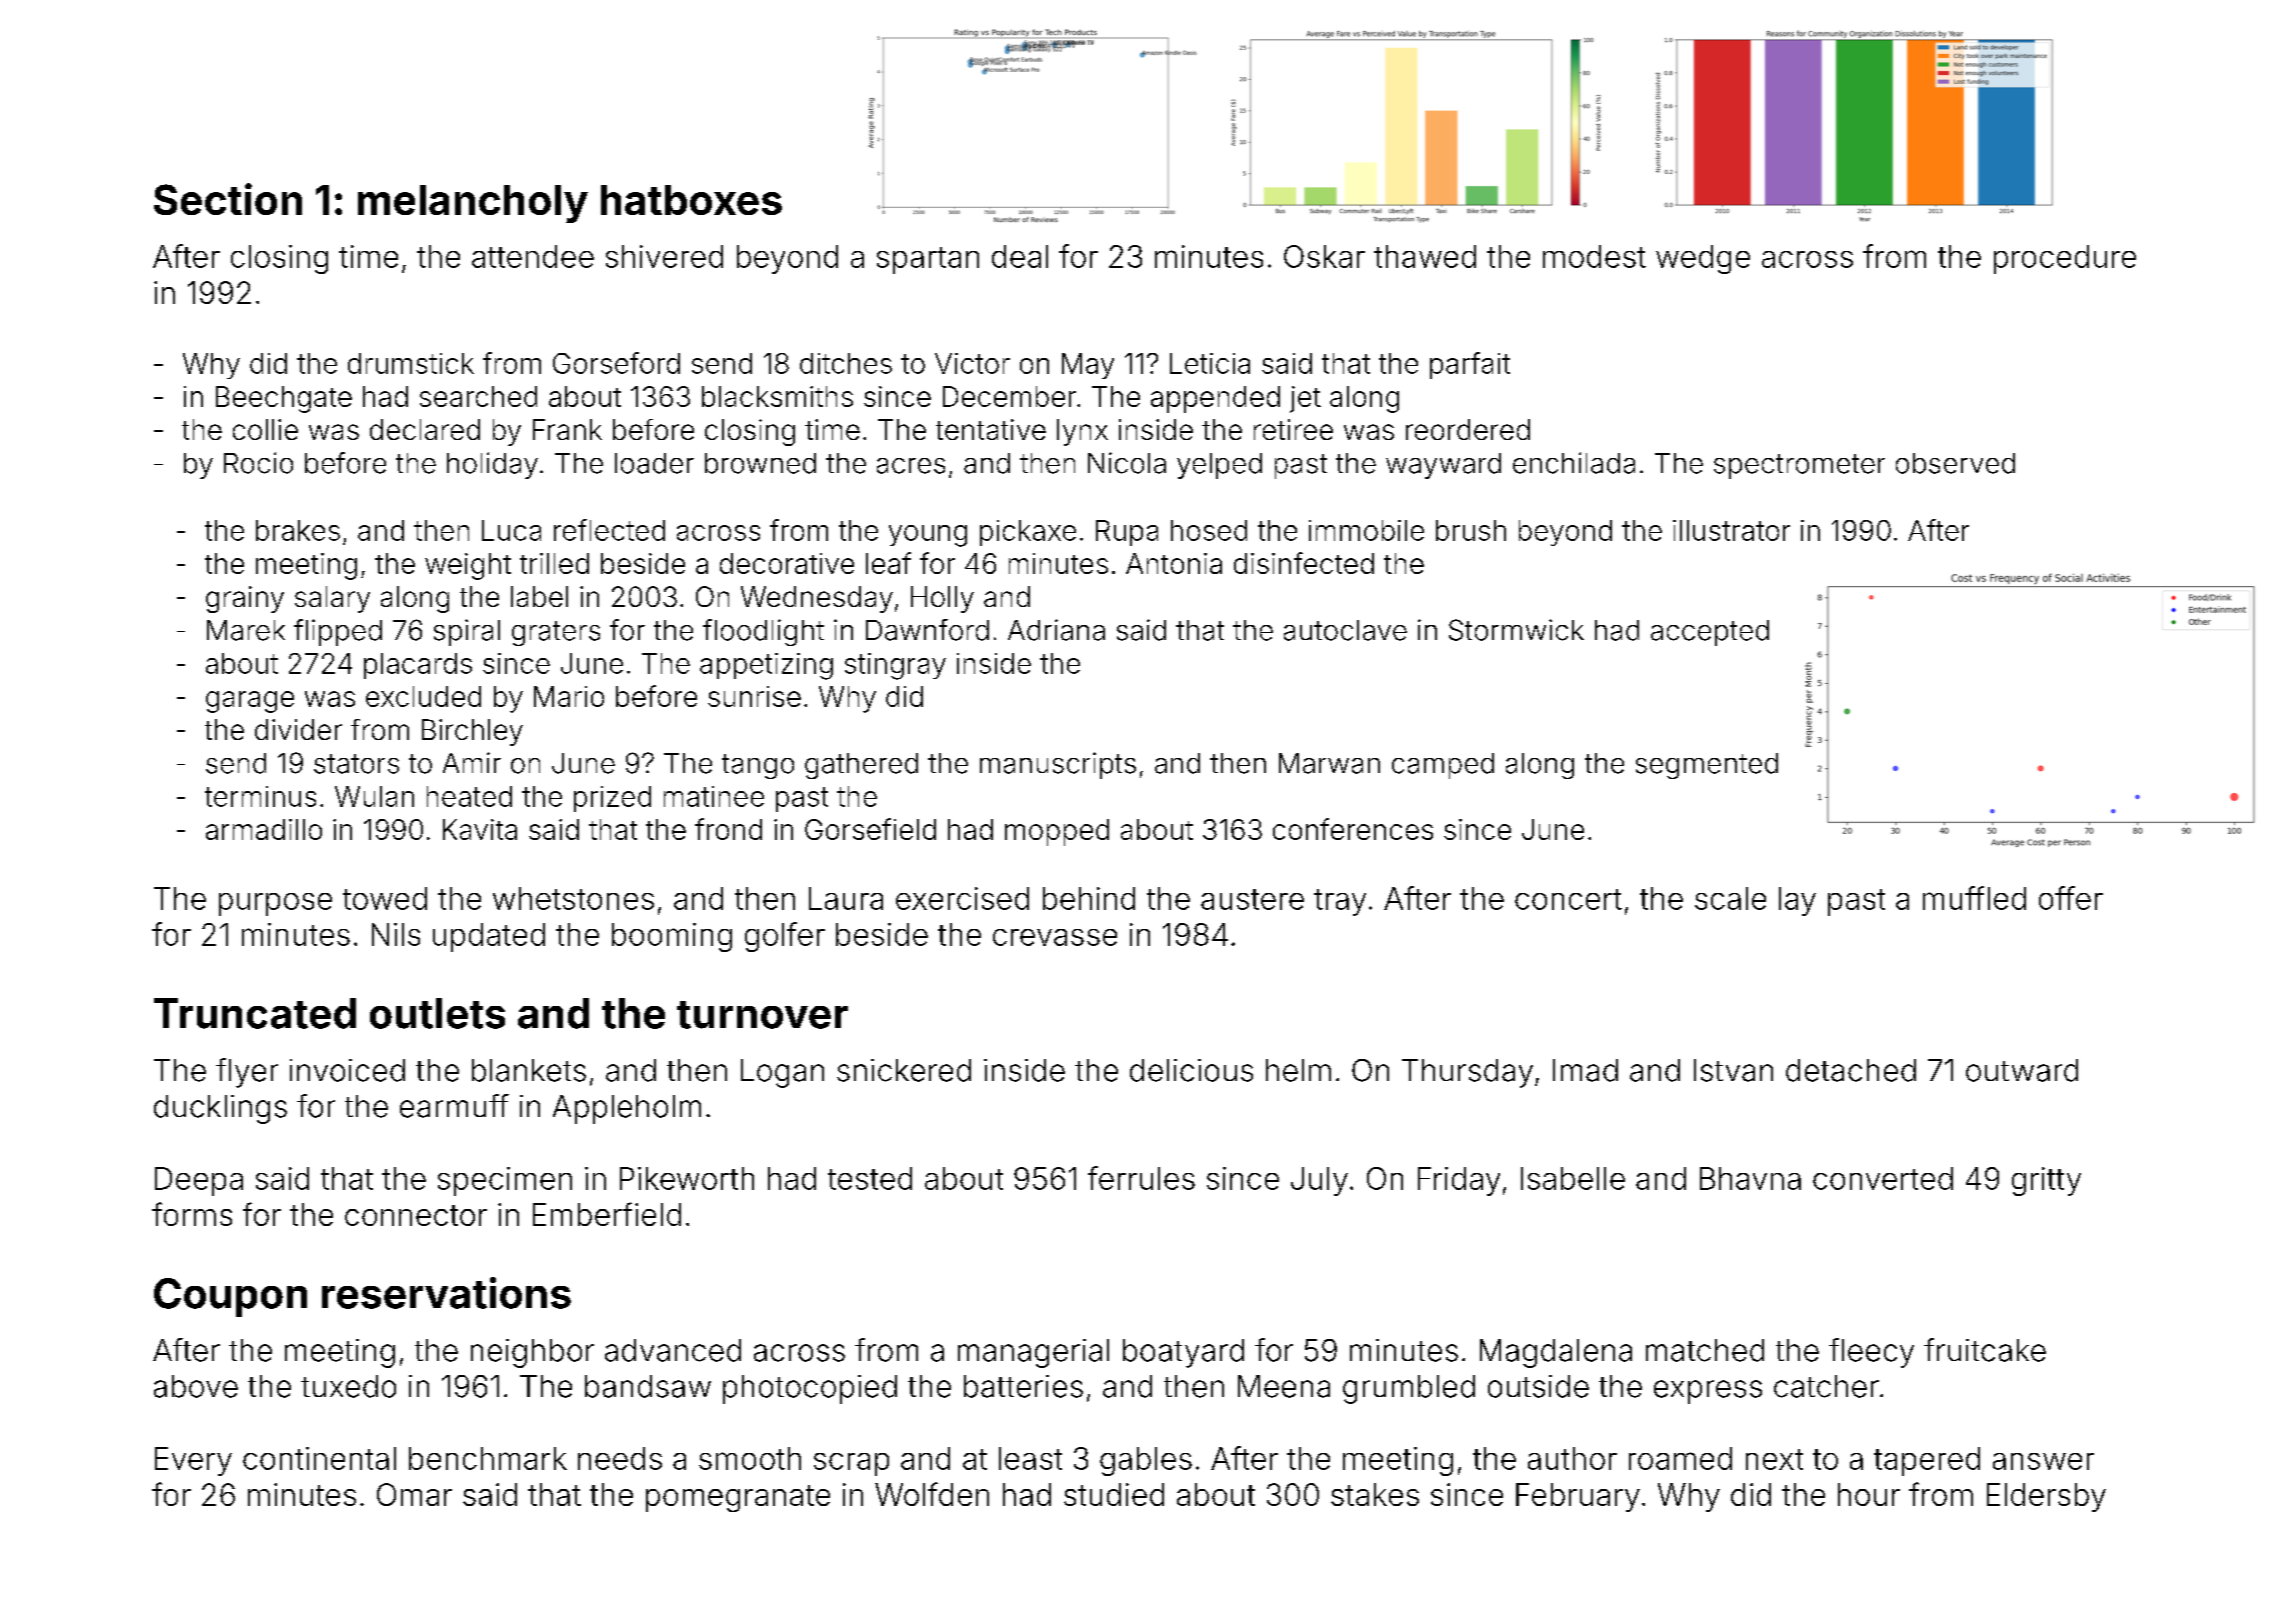 Image resolution: width=2292 pixels, height=1620 pixels. What do you see at coordinates (260, 796) in the document?
I see `terminus` at bounding box center [260, 796].
